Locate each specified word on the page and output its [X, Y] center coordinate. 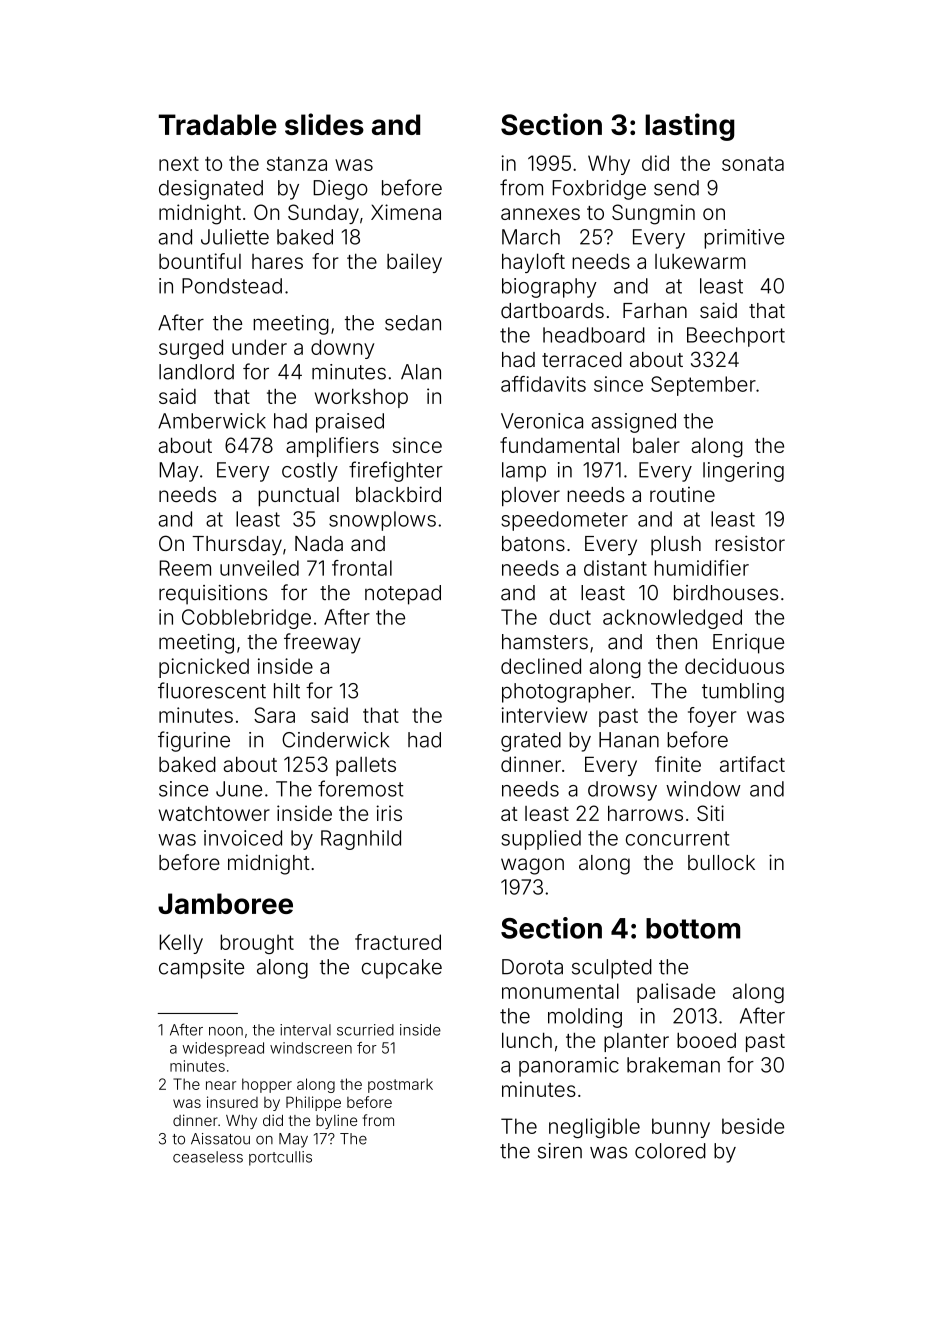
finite [678, 764]
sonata [753, 164]
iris [389, 813]
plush [676, 545]
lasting [689, 127]
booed [706, 1040]
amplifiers [332, 447]
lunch [527, 1040]
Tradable [218, 124]
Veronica [542, 421]
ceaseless [208, 1157]
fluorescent [212, 690]
